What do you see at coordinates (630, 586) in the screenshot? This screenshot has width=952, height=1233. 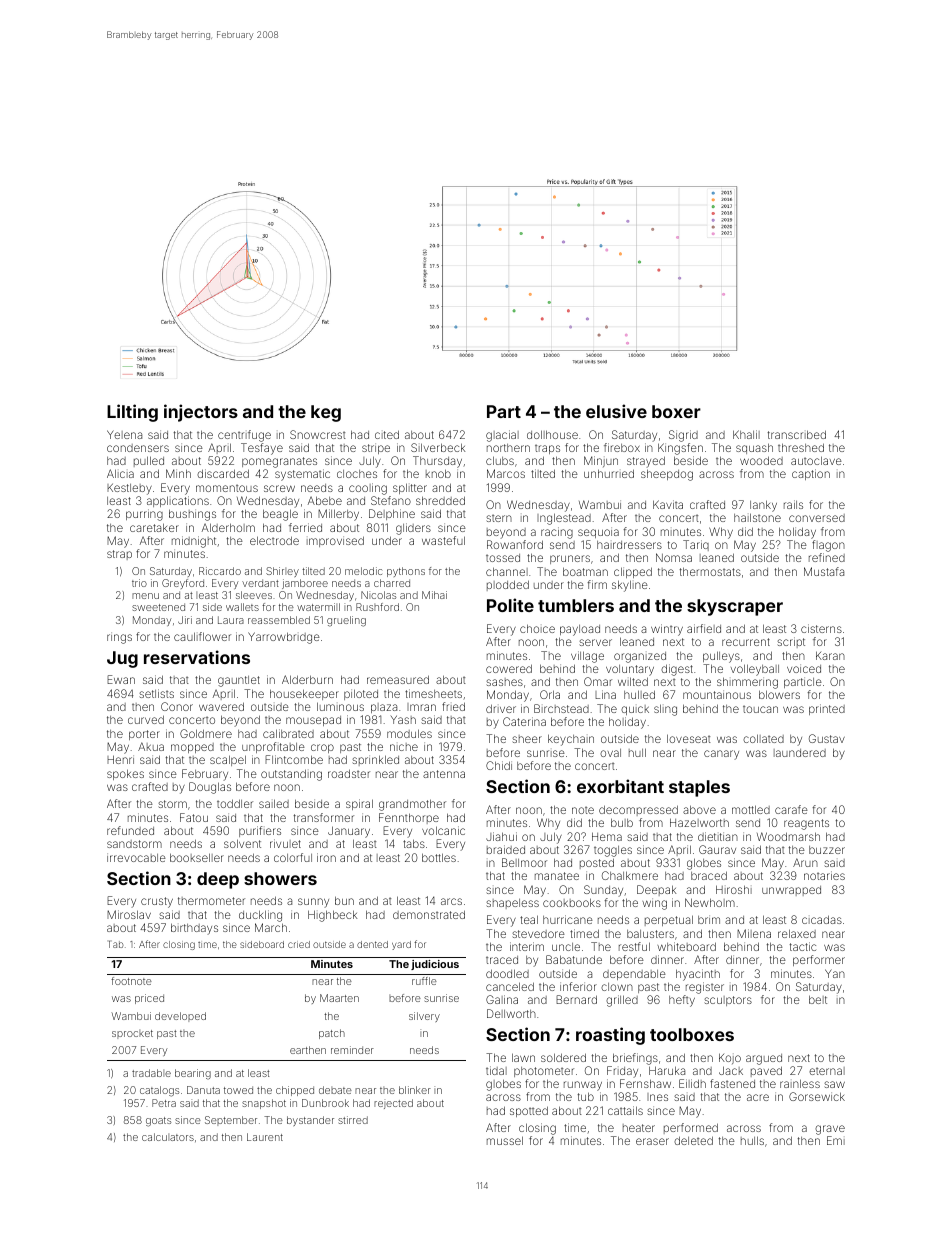 I see `skyline` at bounding box center [630, 586].
